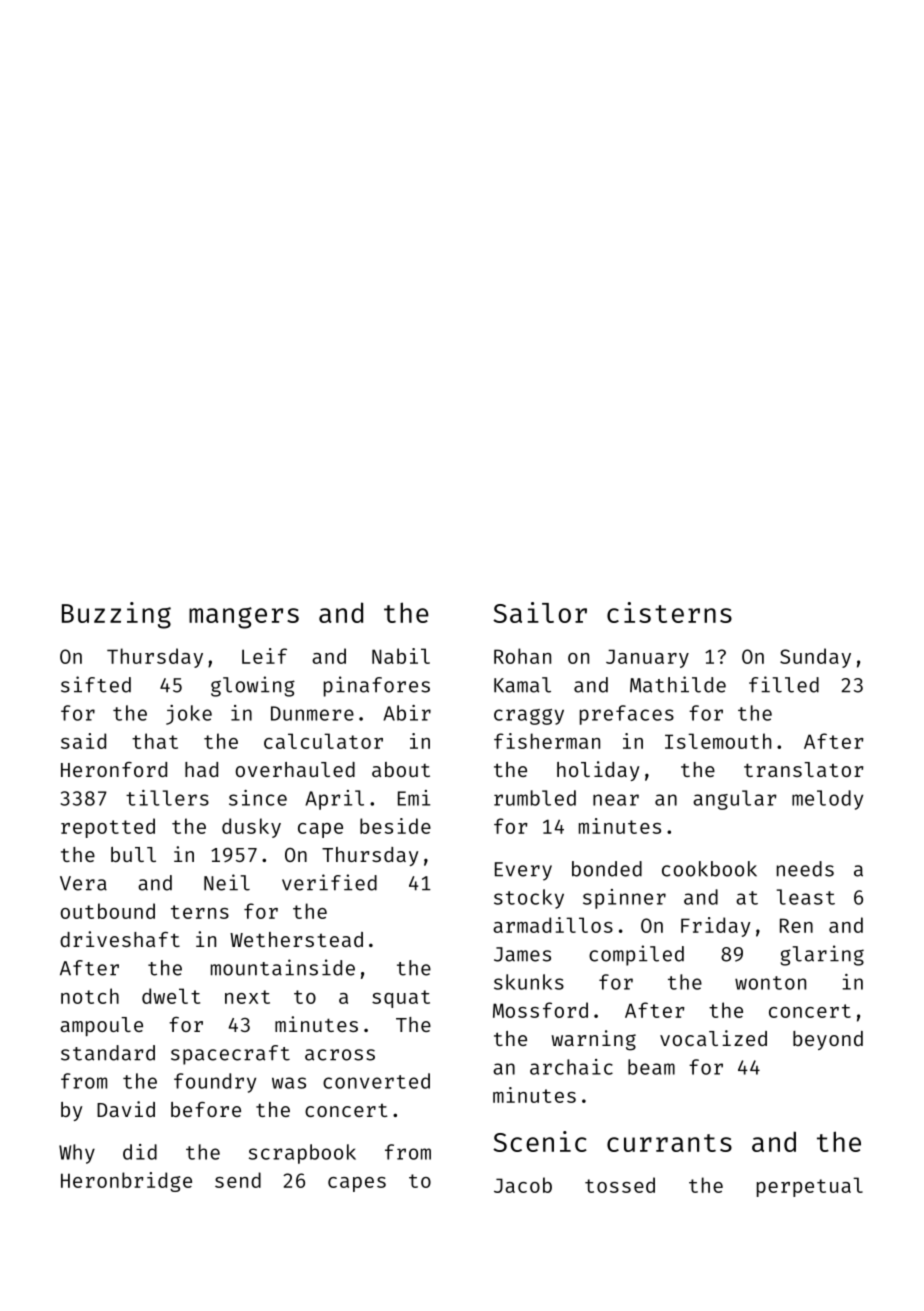 The width and height of the screenshot is (924, 1311). Describe the element at coordinates (238, 1180) in the screenshot. I see `send` at that location.
